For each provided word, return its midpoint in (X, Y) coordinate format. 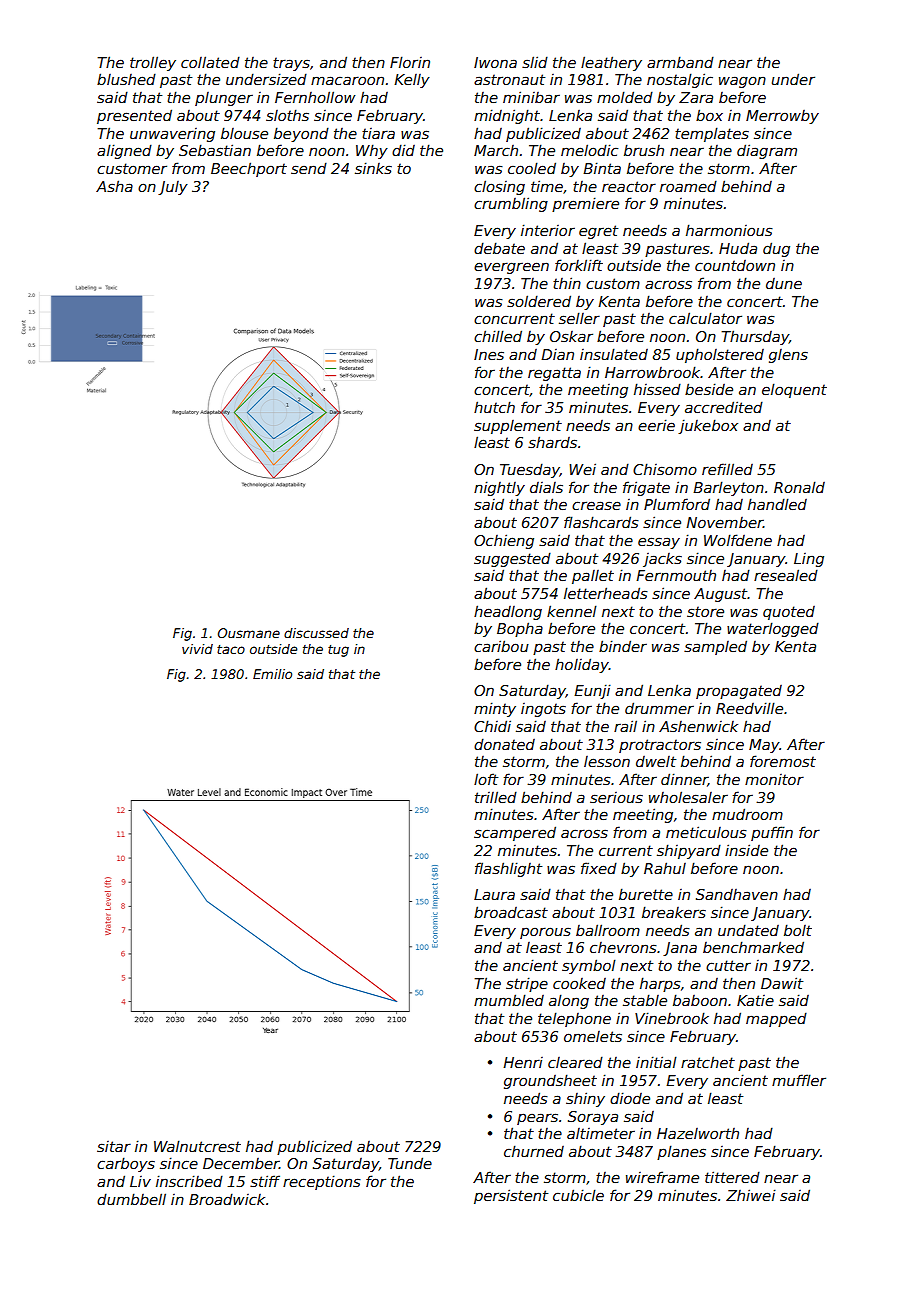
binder (623, 646)
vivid (197, 649)
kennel (572, 611)
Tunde (410, 1163)
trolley (153, 63)
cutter (728, 965)
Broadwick (227, 1199)
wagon (742, 82)
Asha (114, 186)
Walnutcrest (197, 1146)
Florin (410, 62)
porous (545, 933)
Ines (489, 354)
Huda (738, 248)
